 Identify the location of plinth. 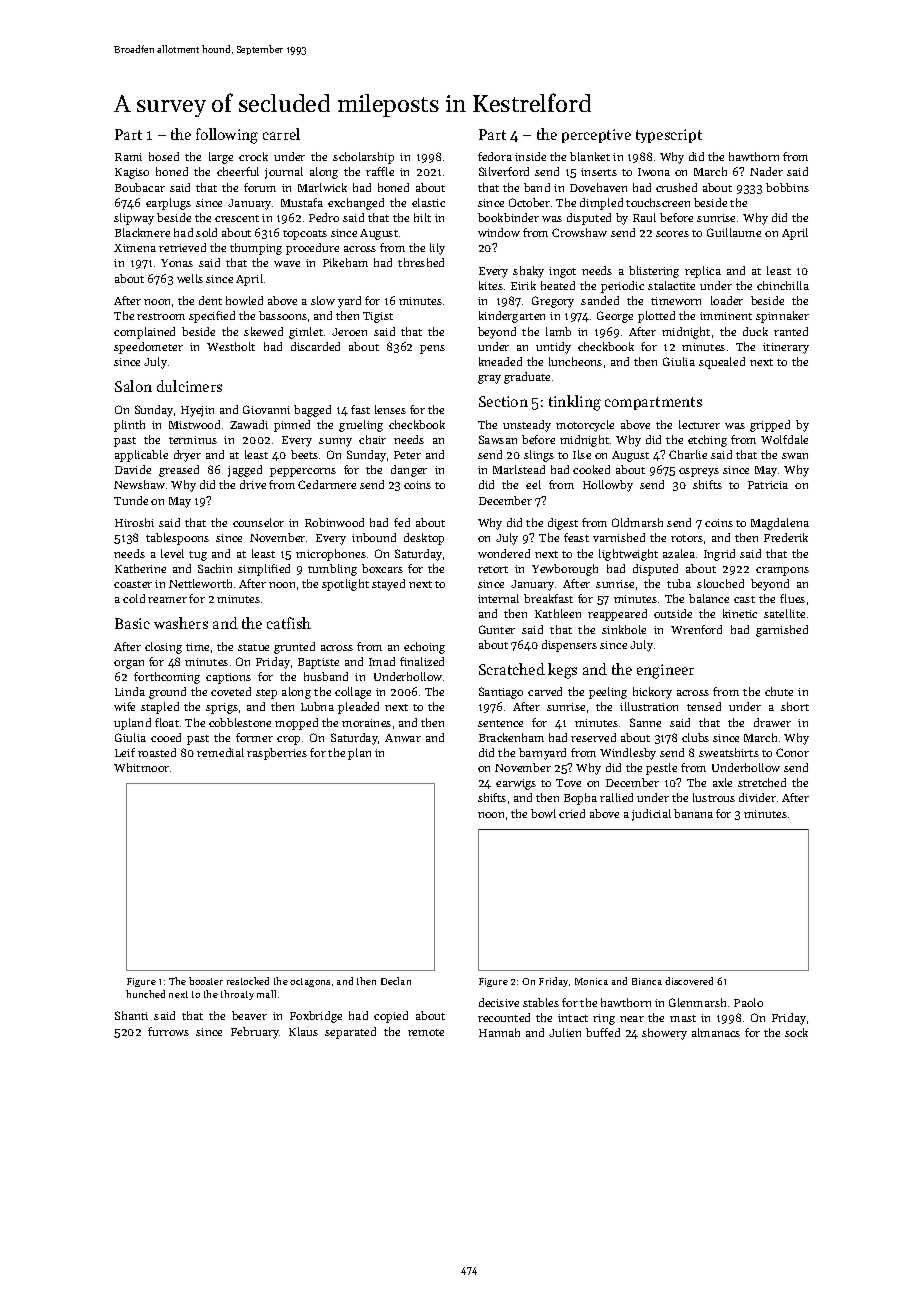
(129, 426).
